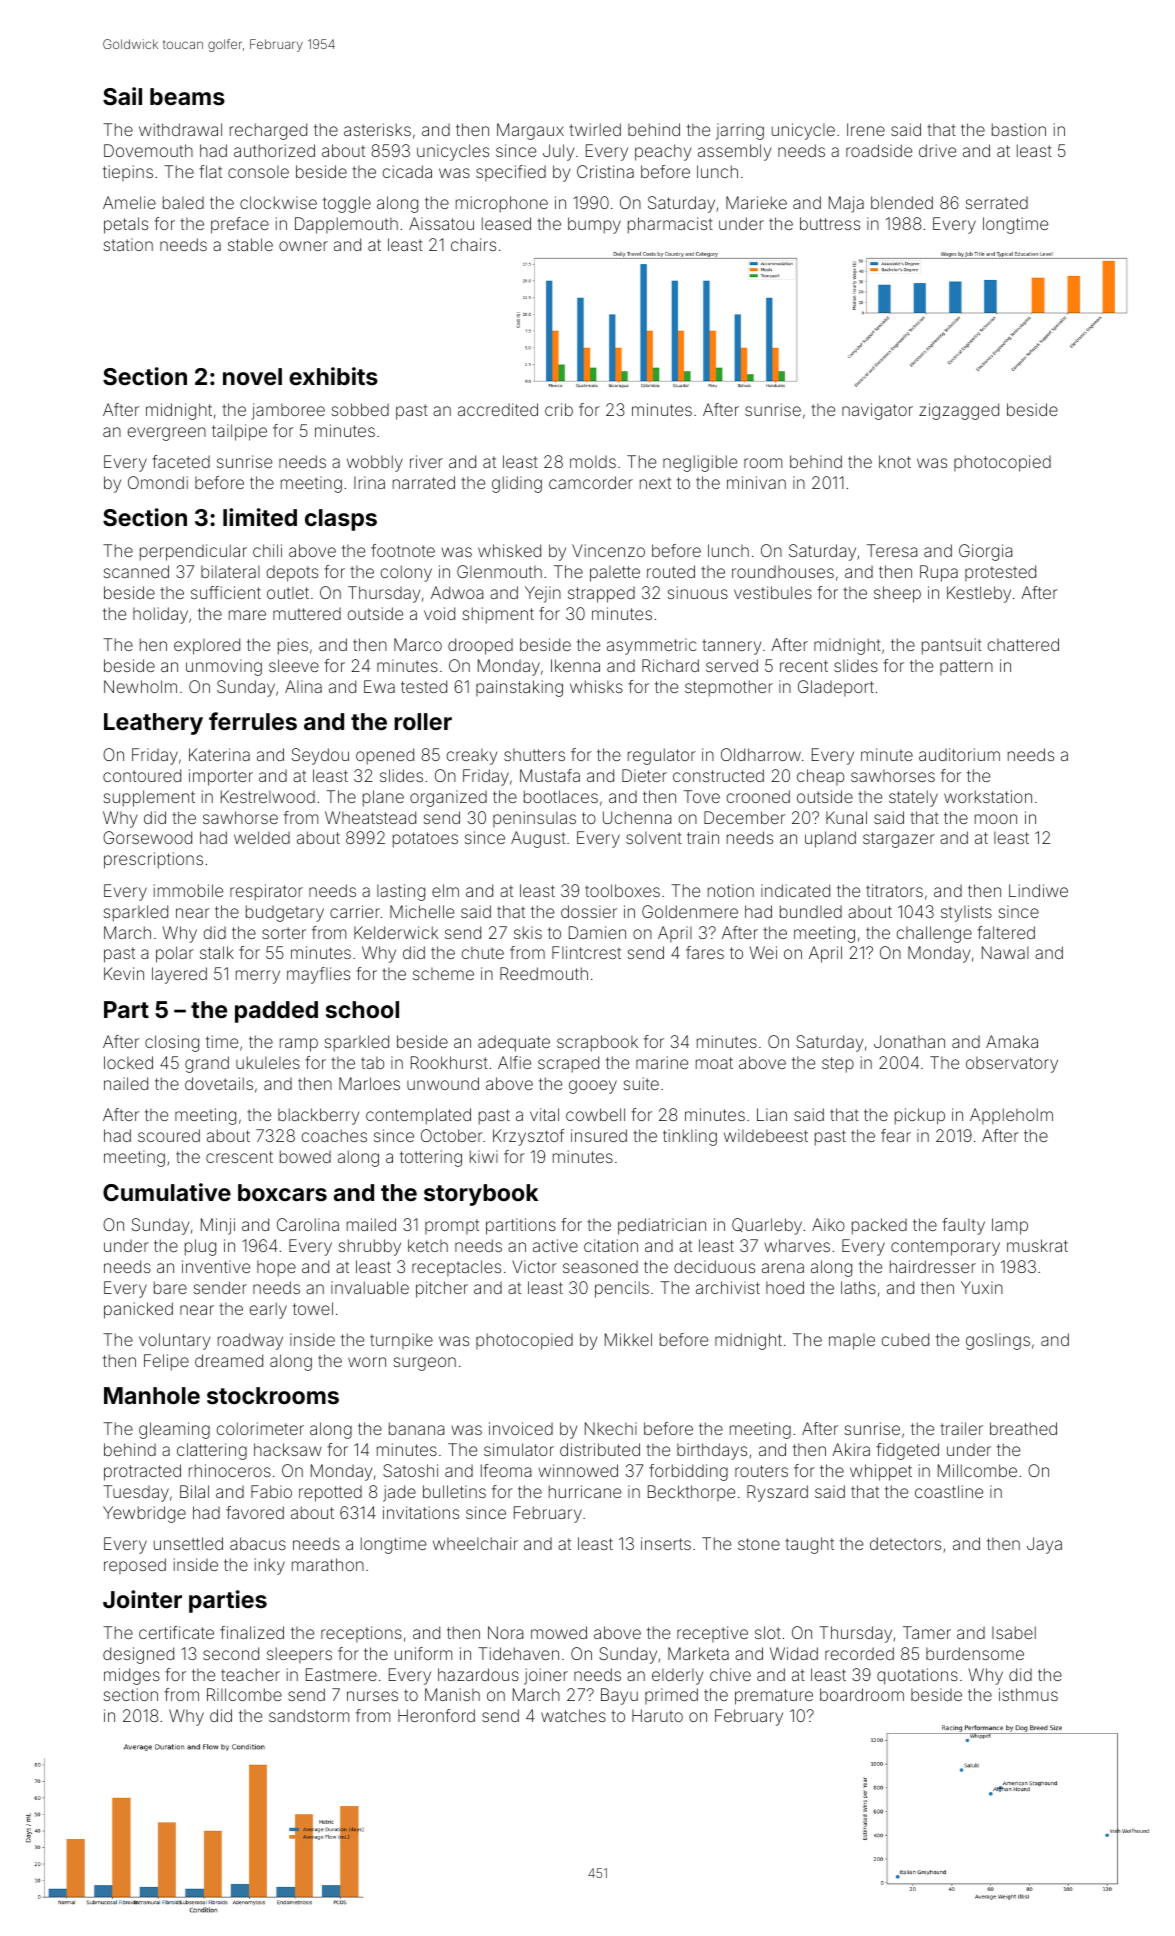  Describe the element at coordinates (1012, 1041) in the page. I see `Amaka` at that location.
